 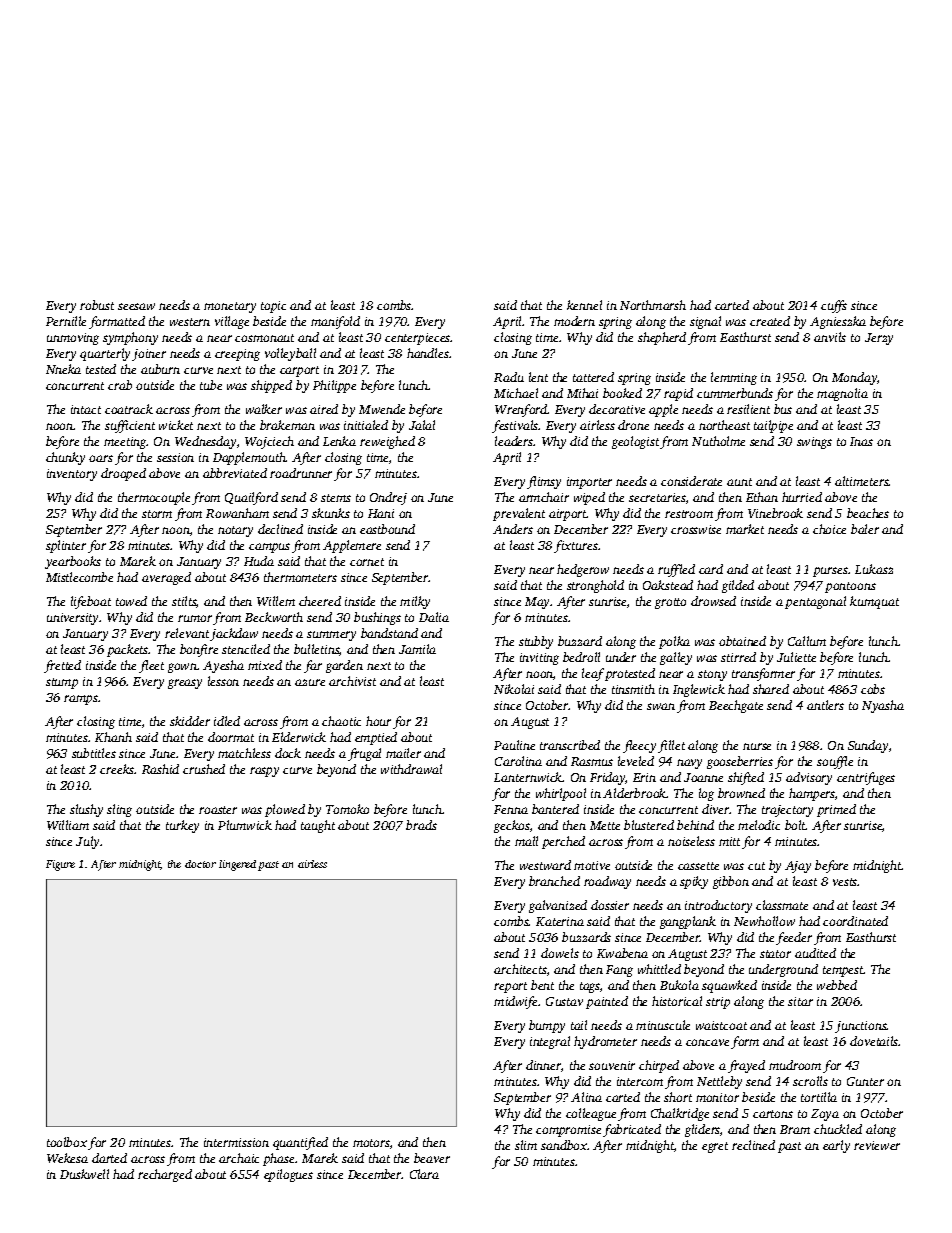 What do you see at coordinates (273, 307) in the screenshot?
I see `topic` at bounding box center [273, 307].
